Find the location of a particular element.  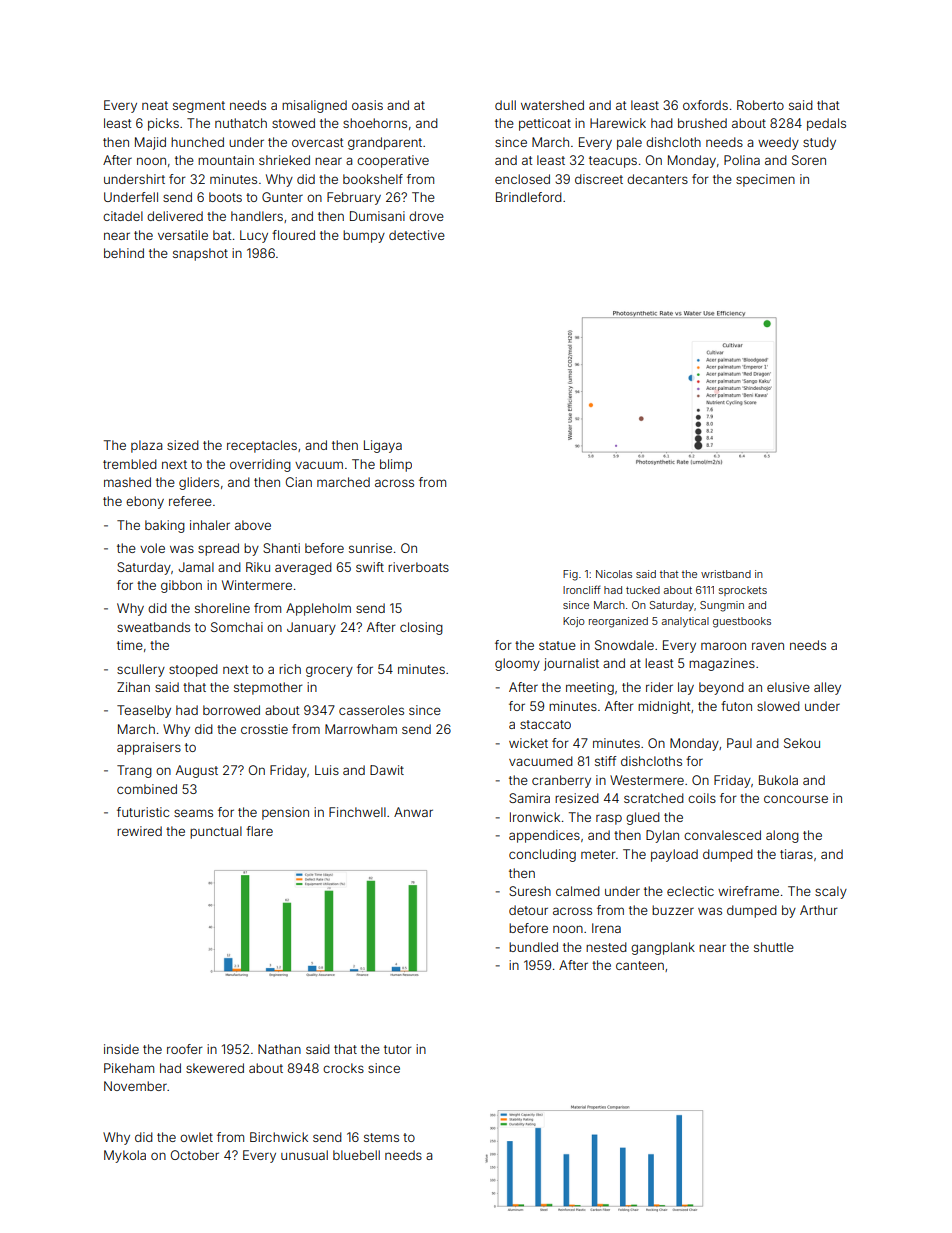

owlet is located at coordinates (196, 1137).
